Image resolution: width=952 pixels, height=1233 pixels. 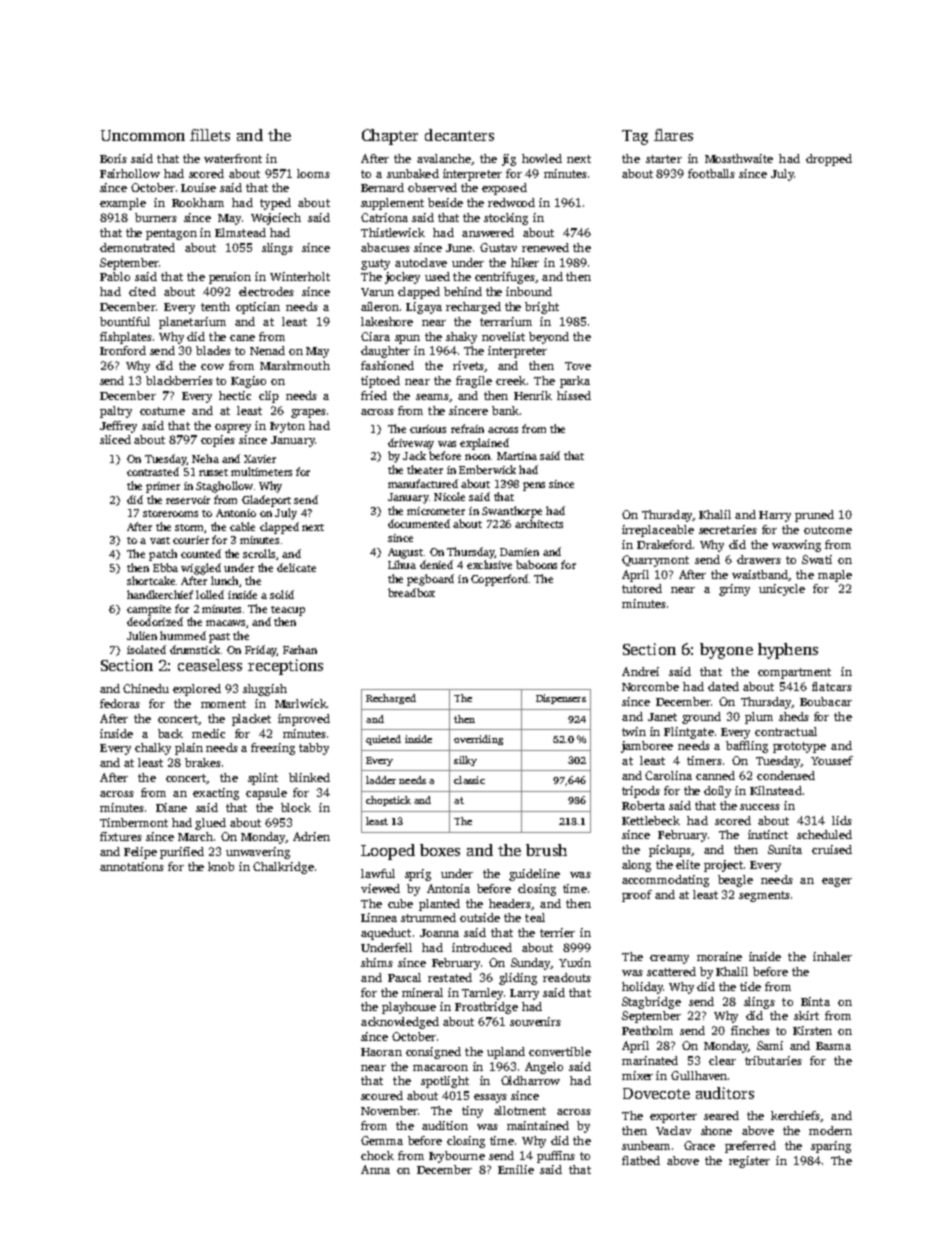 I want to click on bygone, so click(x=726, y=651).
